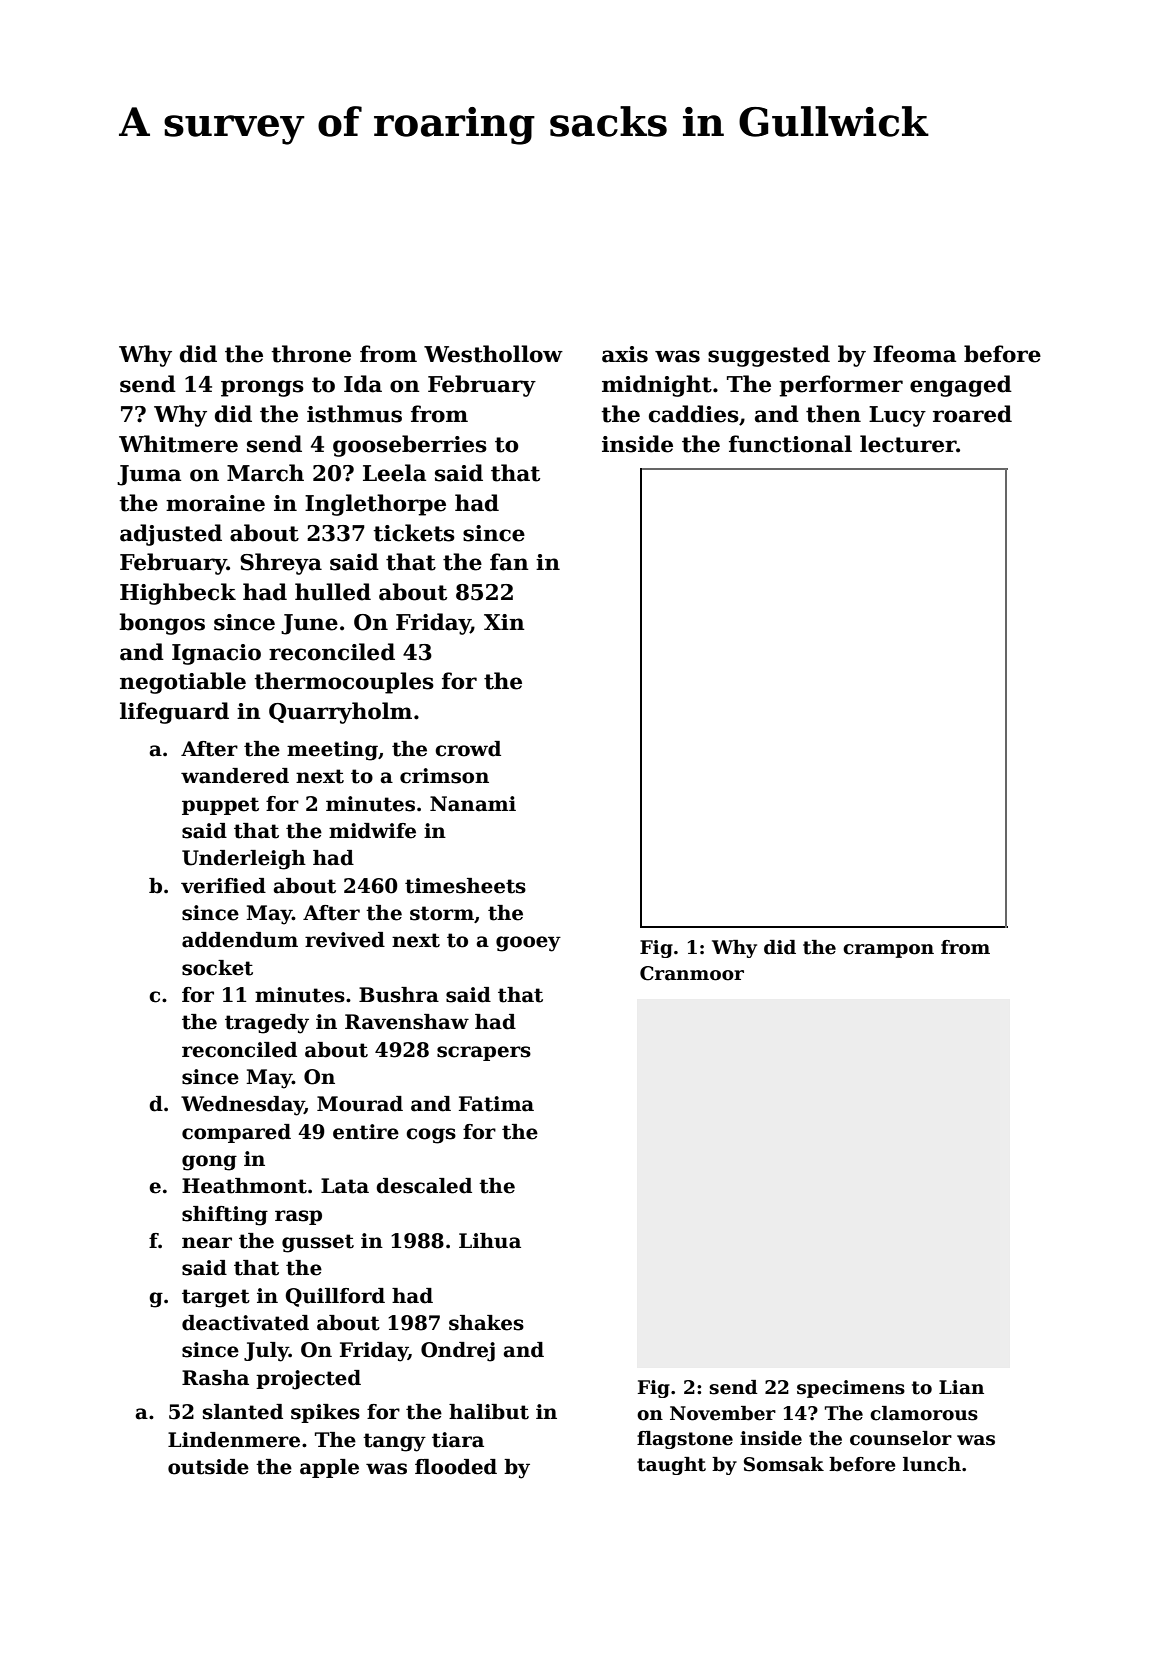 This image has height=1654, width=1165. Describe the element at coordinates (242, 1106) in the image. I see `Wednesday` at that location.
